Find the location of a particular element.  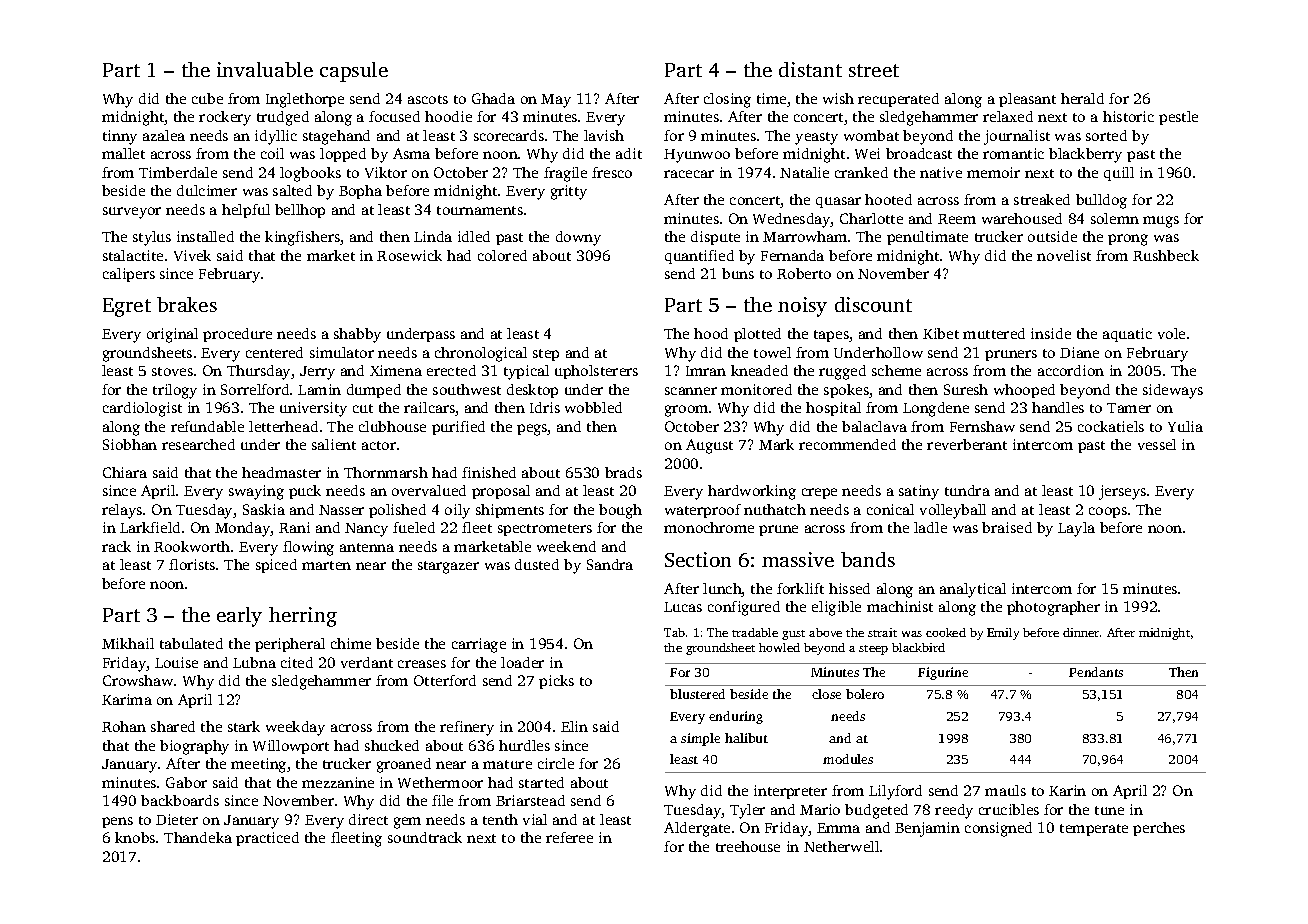

lunch is located at coordinates (722, 590).
